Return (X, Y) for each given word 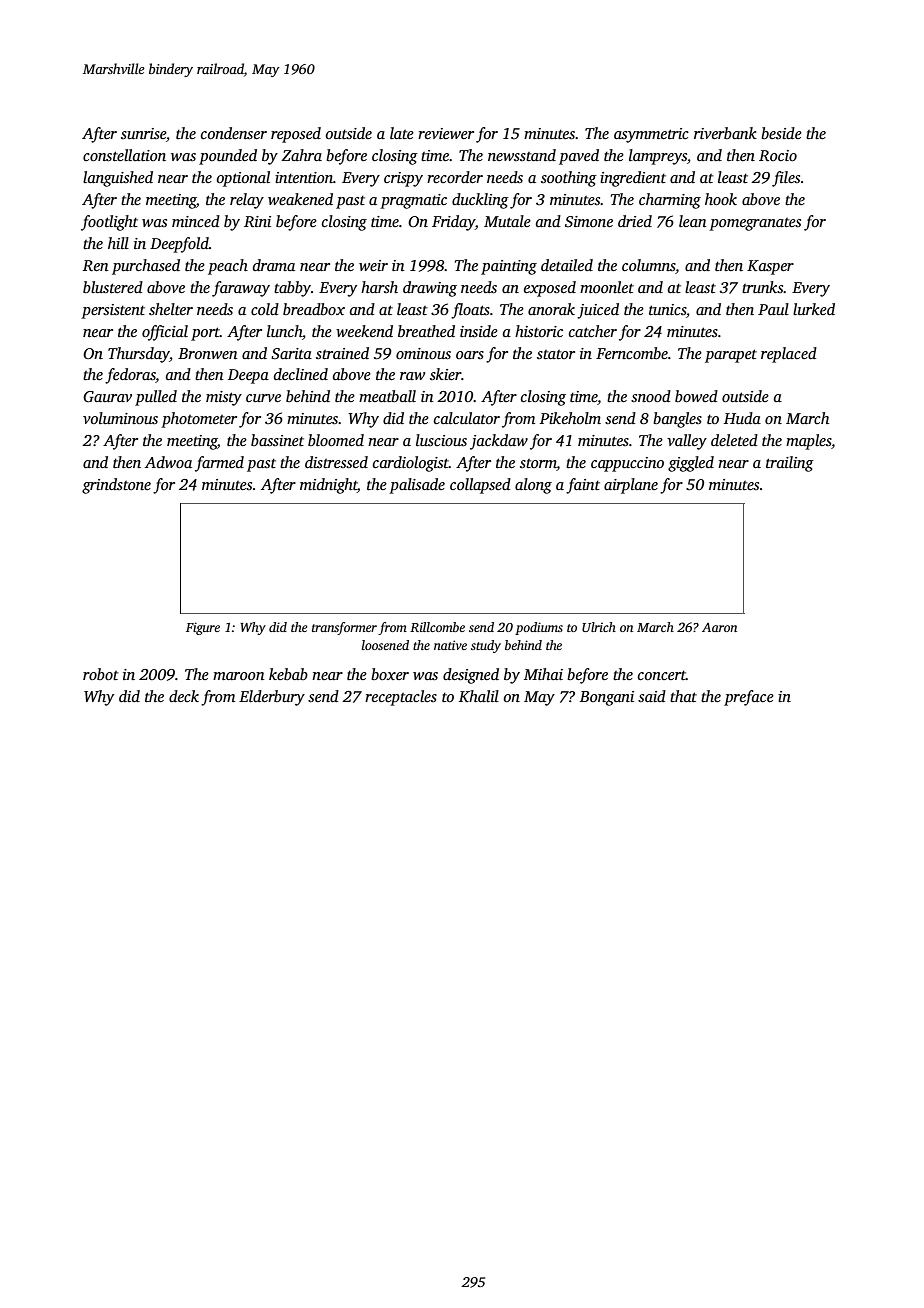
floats (470, 311)
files (786, 179)
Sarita (291, 354)
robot (101, 674)
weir (373, 265)
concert (662, 675)
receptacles (401, 698)
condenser (234, 133)
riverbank (725, 133)
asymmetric (651, 135)
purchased (146, 267)
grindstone (116, 486)
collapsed (480, 486)
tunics (667, 309)
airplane (631, 486)
